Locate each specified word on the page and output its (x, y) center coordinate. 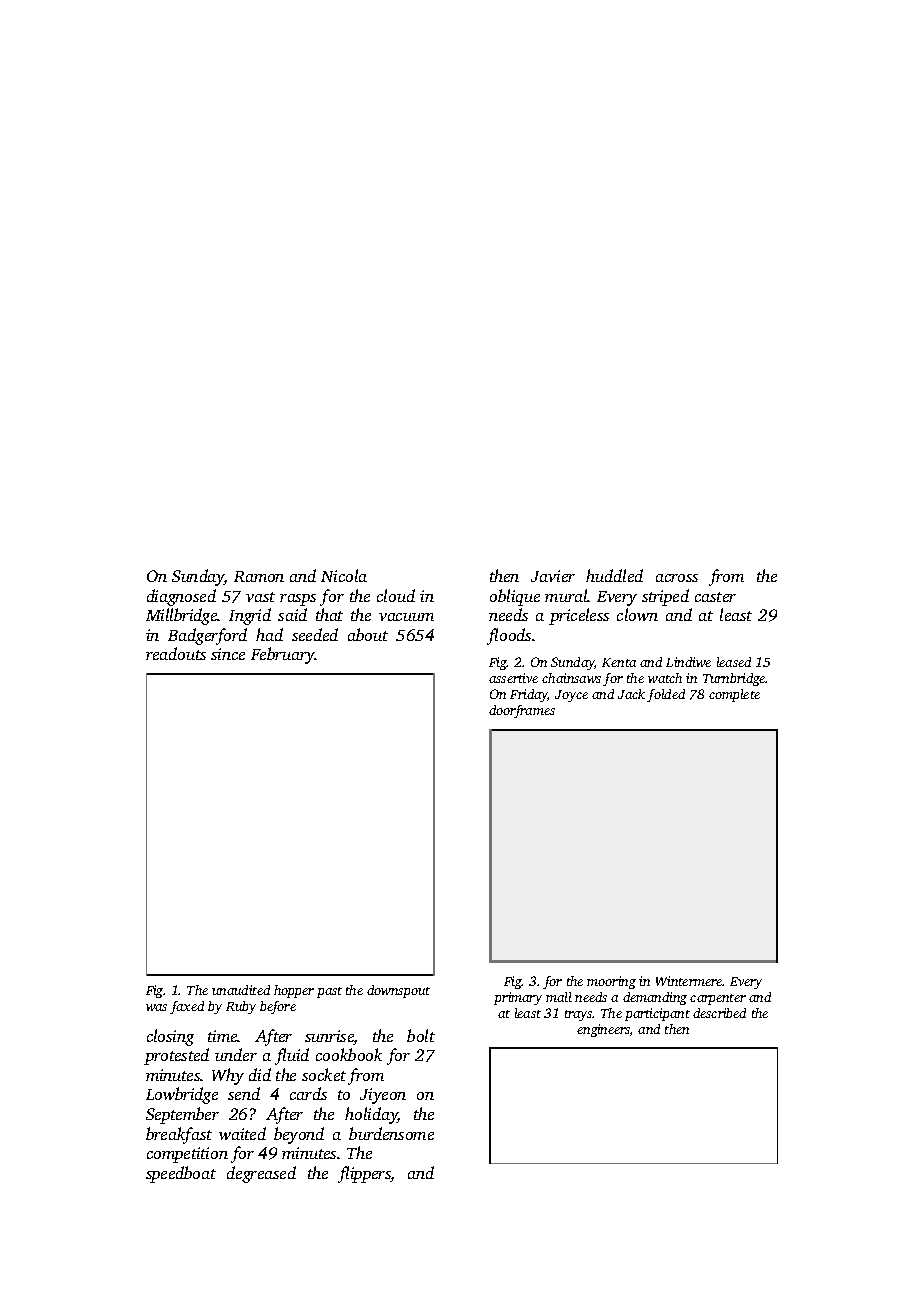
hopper (294, 991)
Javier (553, 576)
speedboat (181, 1174)
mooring (611, 982)
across (677, 578)
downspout (398, 991)
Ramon (259, 576)
